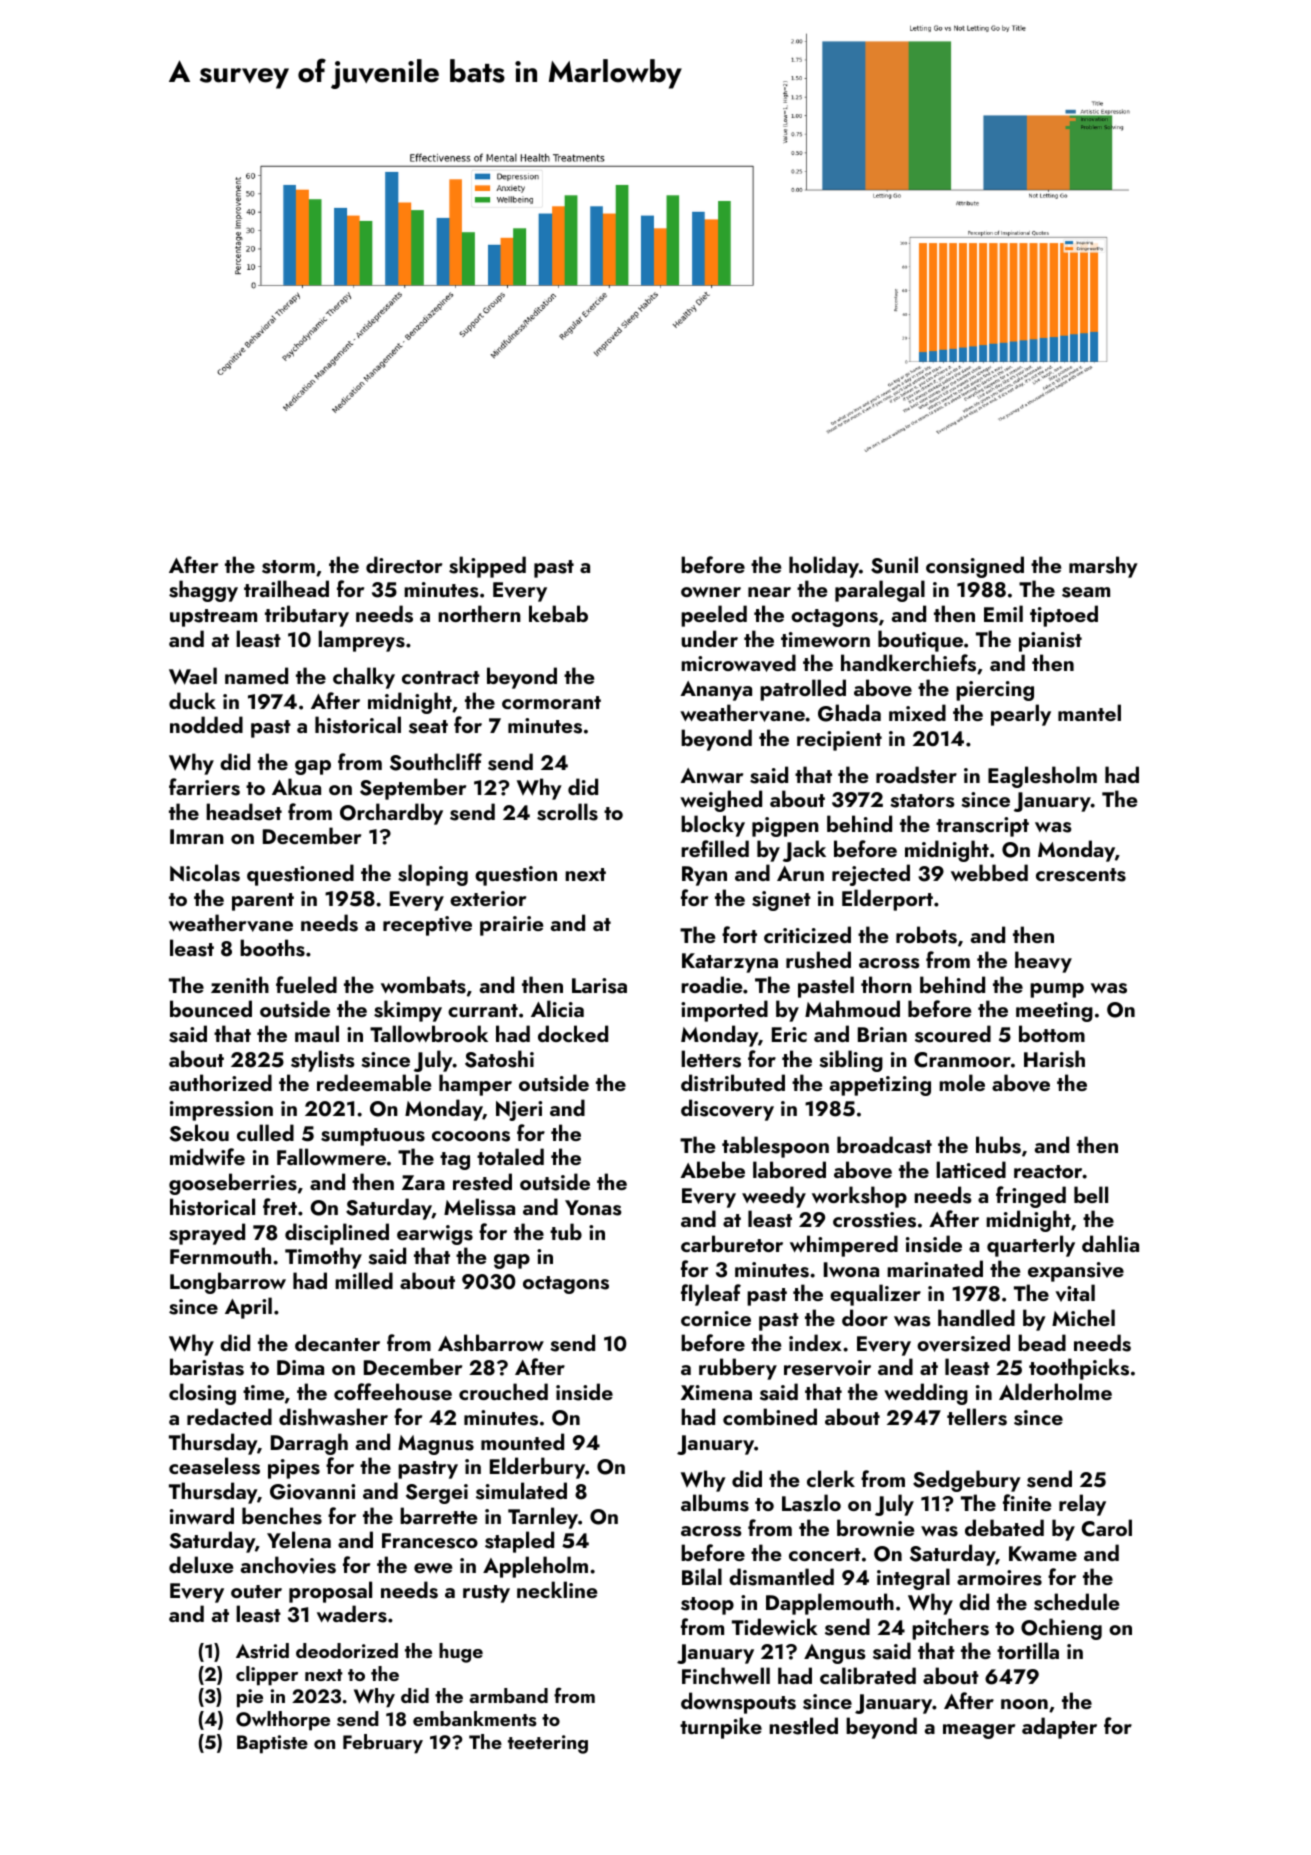 This screenshot has height=1855, width=1311. What do you see at coordinates (203, 591) in the screenshot?
I see `shaggy` at bounding box center [203, 591].
